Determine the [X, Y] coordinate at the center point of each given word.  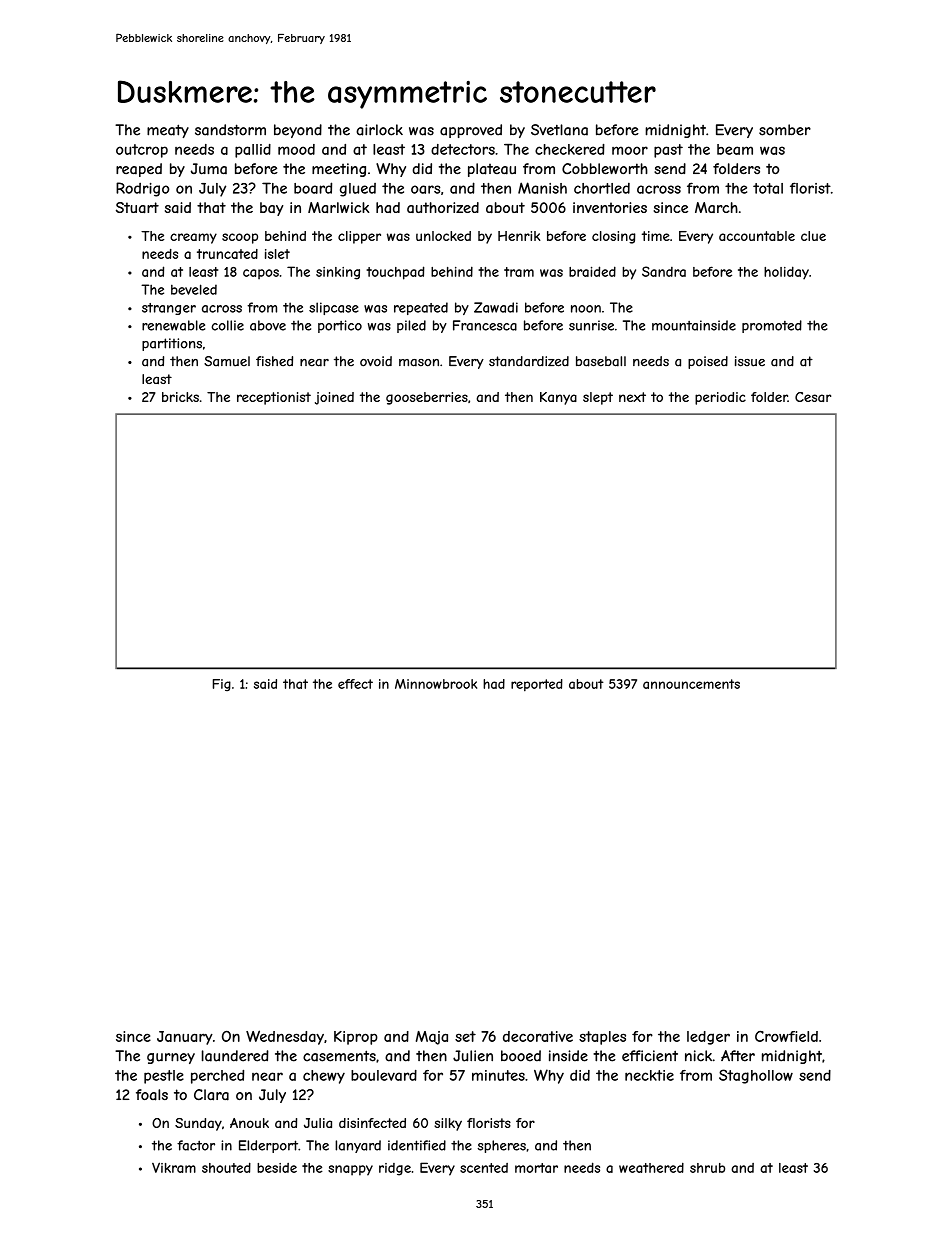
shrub [707, 1168]
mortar [536, 1168]
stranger [169, 309]
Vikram [174, 1167]
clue [813, 236]
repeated [421, 308]
